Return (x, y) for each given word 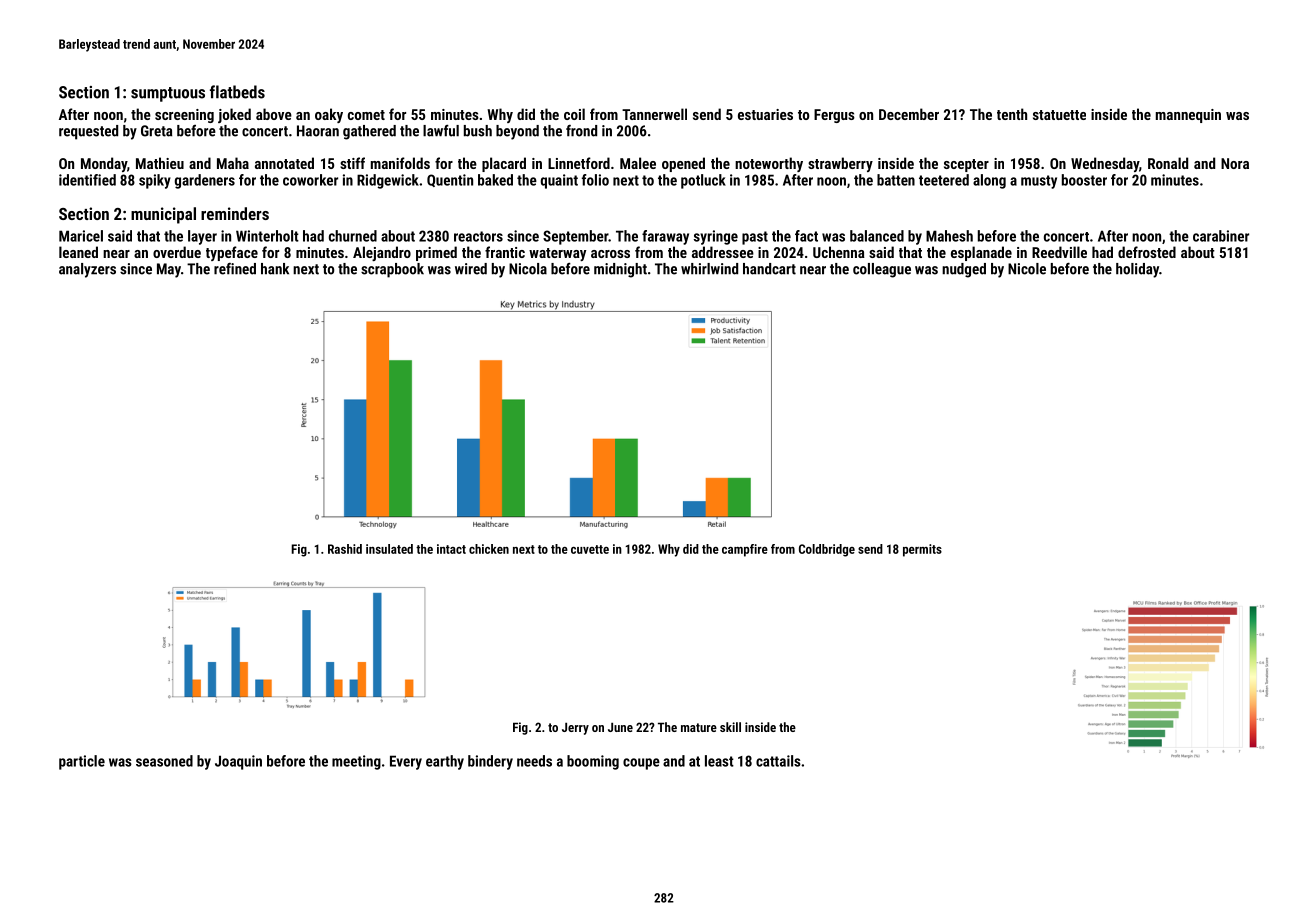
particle (82, 762)
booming (593, 762)
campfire (745, 550)
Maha (233, 163)
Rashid (345, 549)
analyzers (87, 270)
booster (1084, 180)
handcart (769, 269)
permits (922, 550)
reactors (478, 236)
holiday (1137, 270)
